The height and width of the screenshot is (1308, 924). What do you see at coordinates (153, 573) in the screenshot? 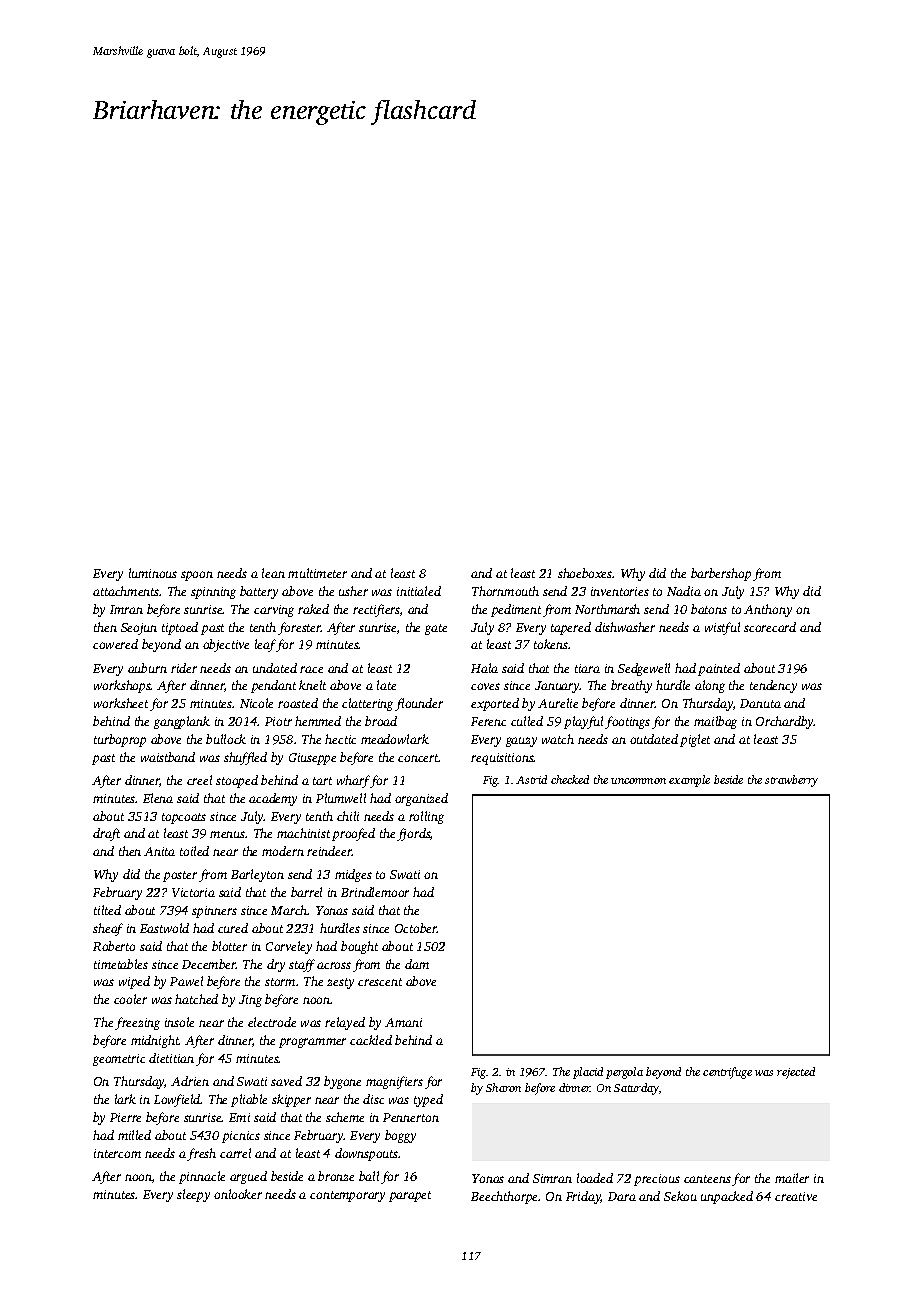
I see `luminous` at bounding box center [153, 573].
